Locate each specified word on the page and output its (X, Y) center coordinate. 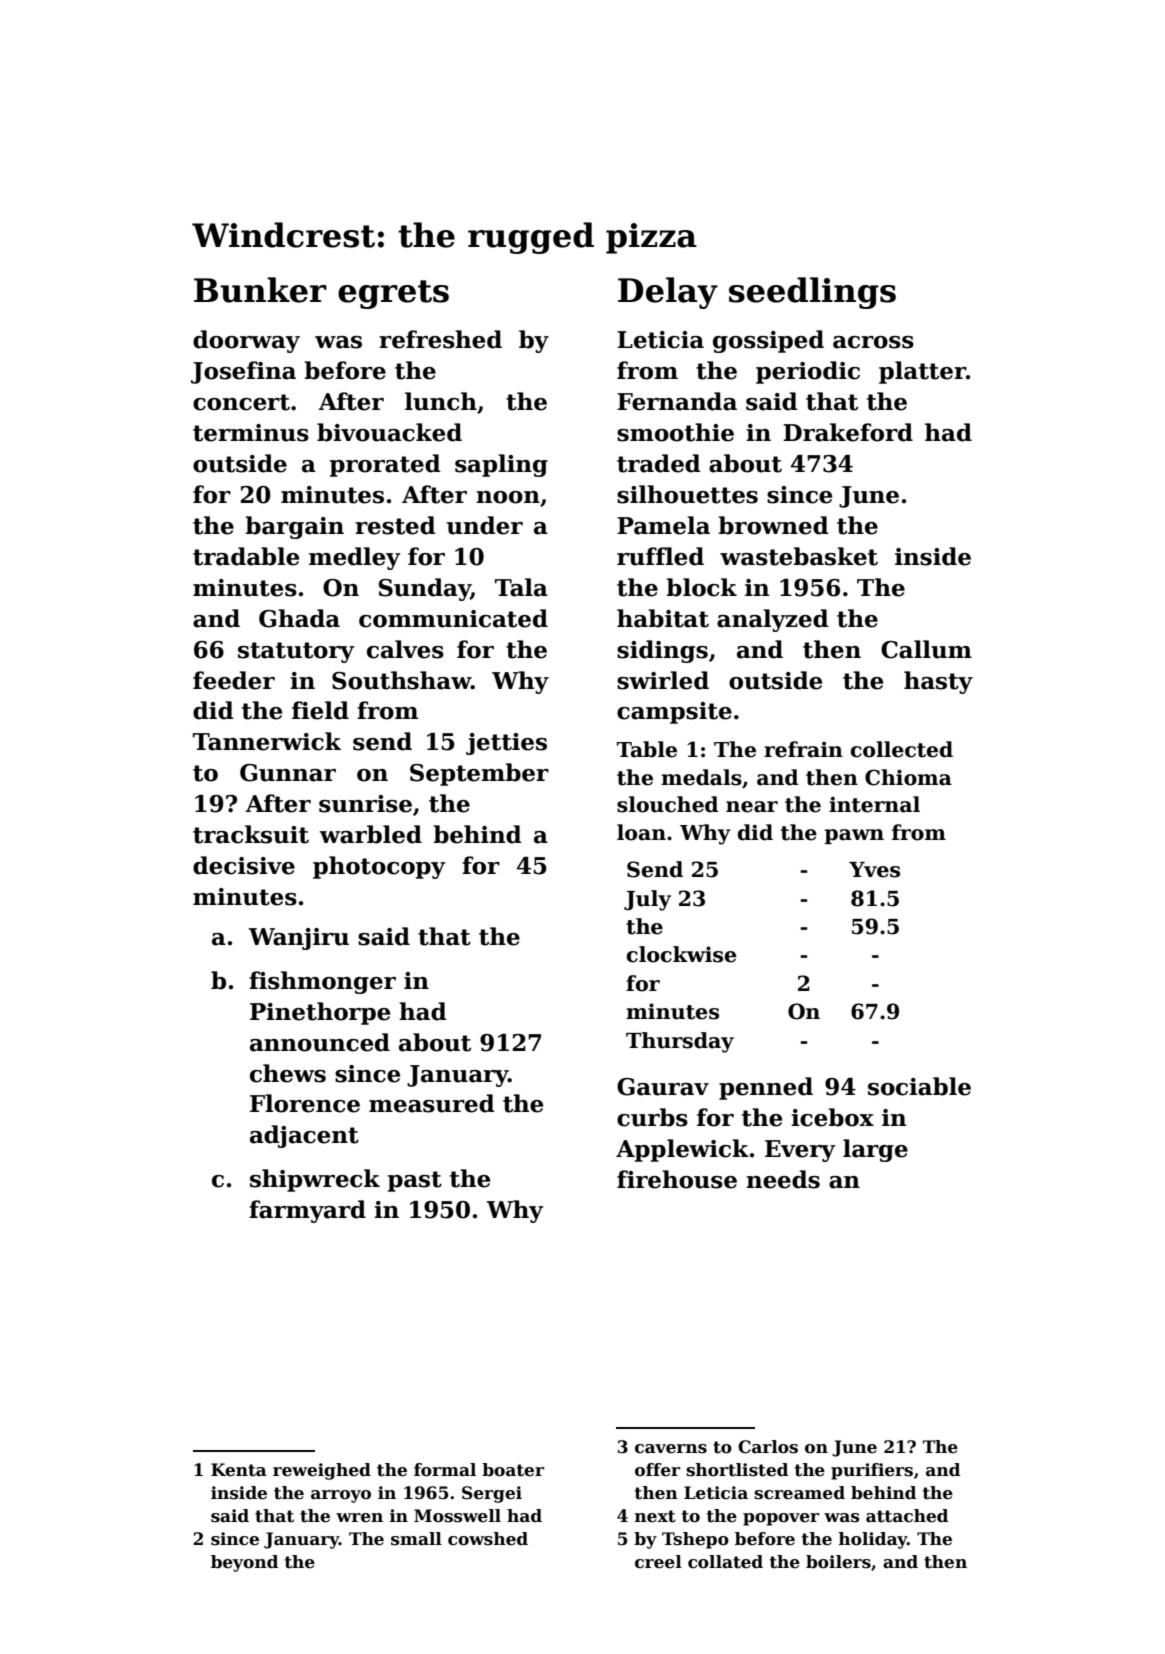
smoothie (675, 432)
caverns (671, 1449)
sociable (919, 1086)
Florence (305, 1103)
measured (432, 1103)
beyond (244, 1563)
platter (922, 372)
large (875, 1150)
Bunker (260, 290)
